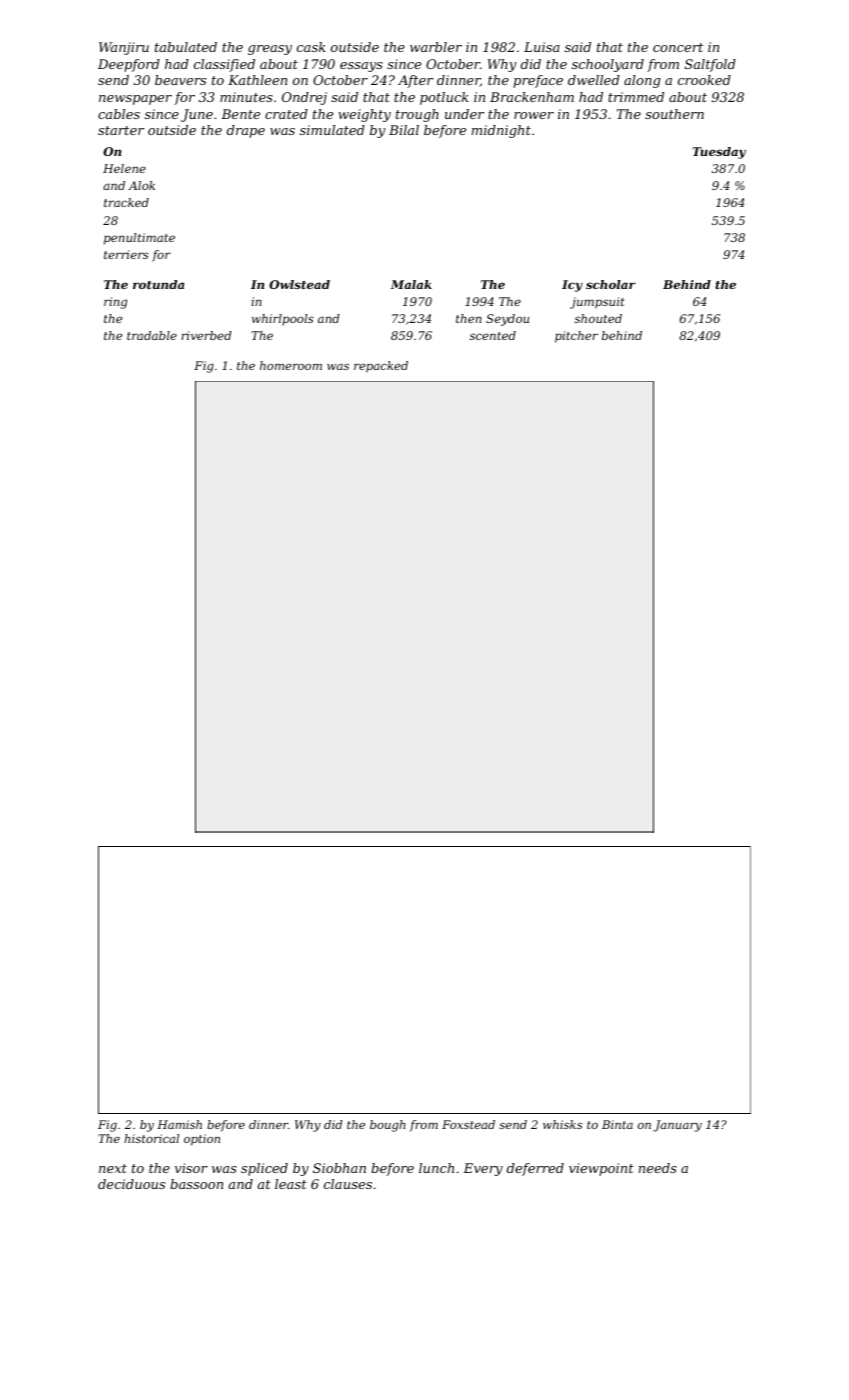 The image size is (849, 1400). What do you see at coordinates (381, 367) in the screenshot?
I see `repacked` at bounding box center [381, 367].
